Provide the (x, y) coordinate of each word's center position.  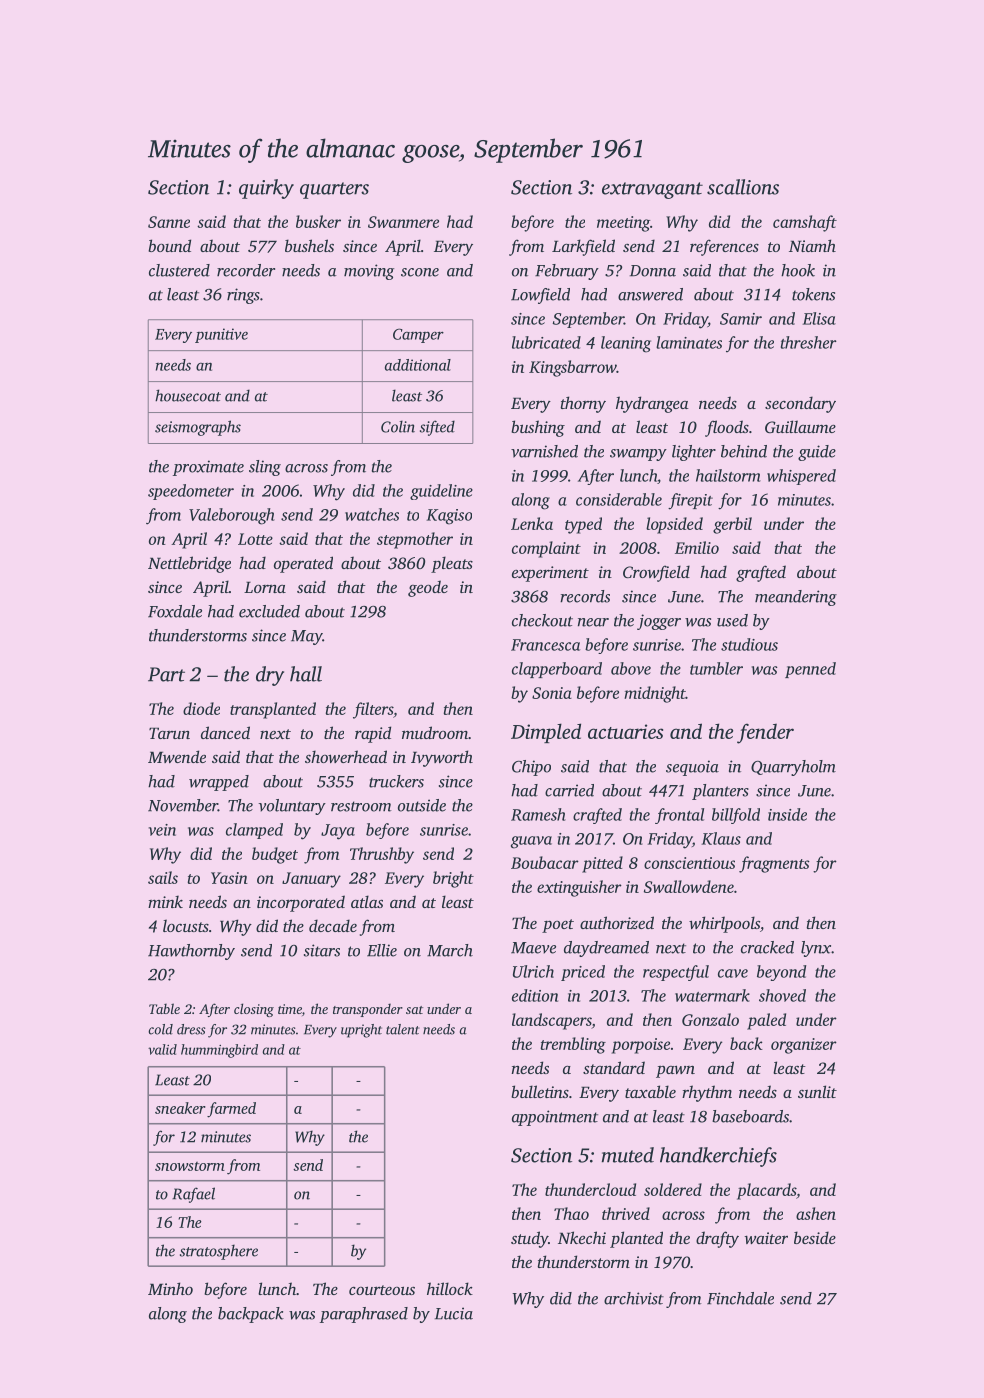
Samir (741, 319)
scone (420, 272)
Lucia (454, 1313)
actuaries (625, 731)
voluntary (292, 807)
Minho (170, 1288)
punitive (221, 335)
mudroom (435, 732)
